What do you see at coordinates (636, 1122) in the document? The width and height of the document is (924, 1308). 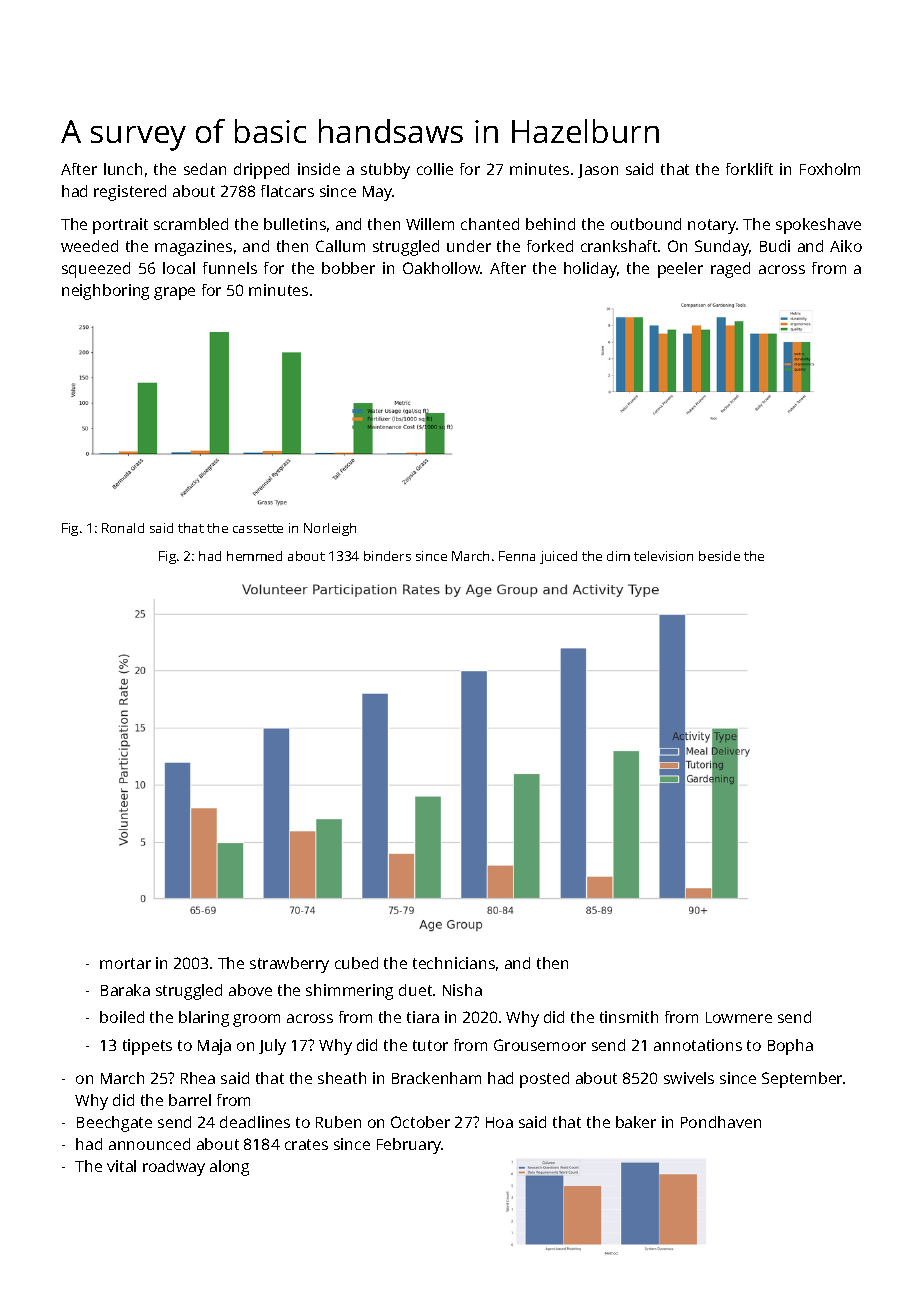 I see `baker` at bounding box center [636, 1122].
